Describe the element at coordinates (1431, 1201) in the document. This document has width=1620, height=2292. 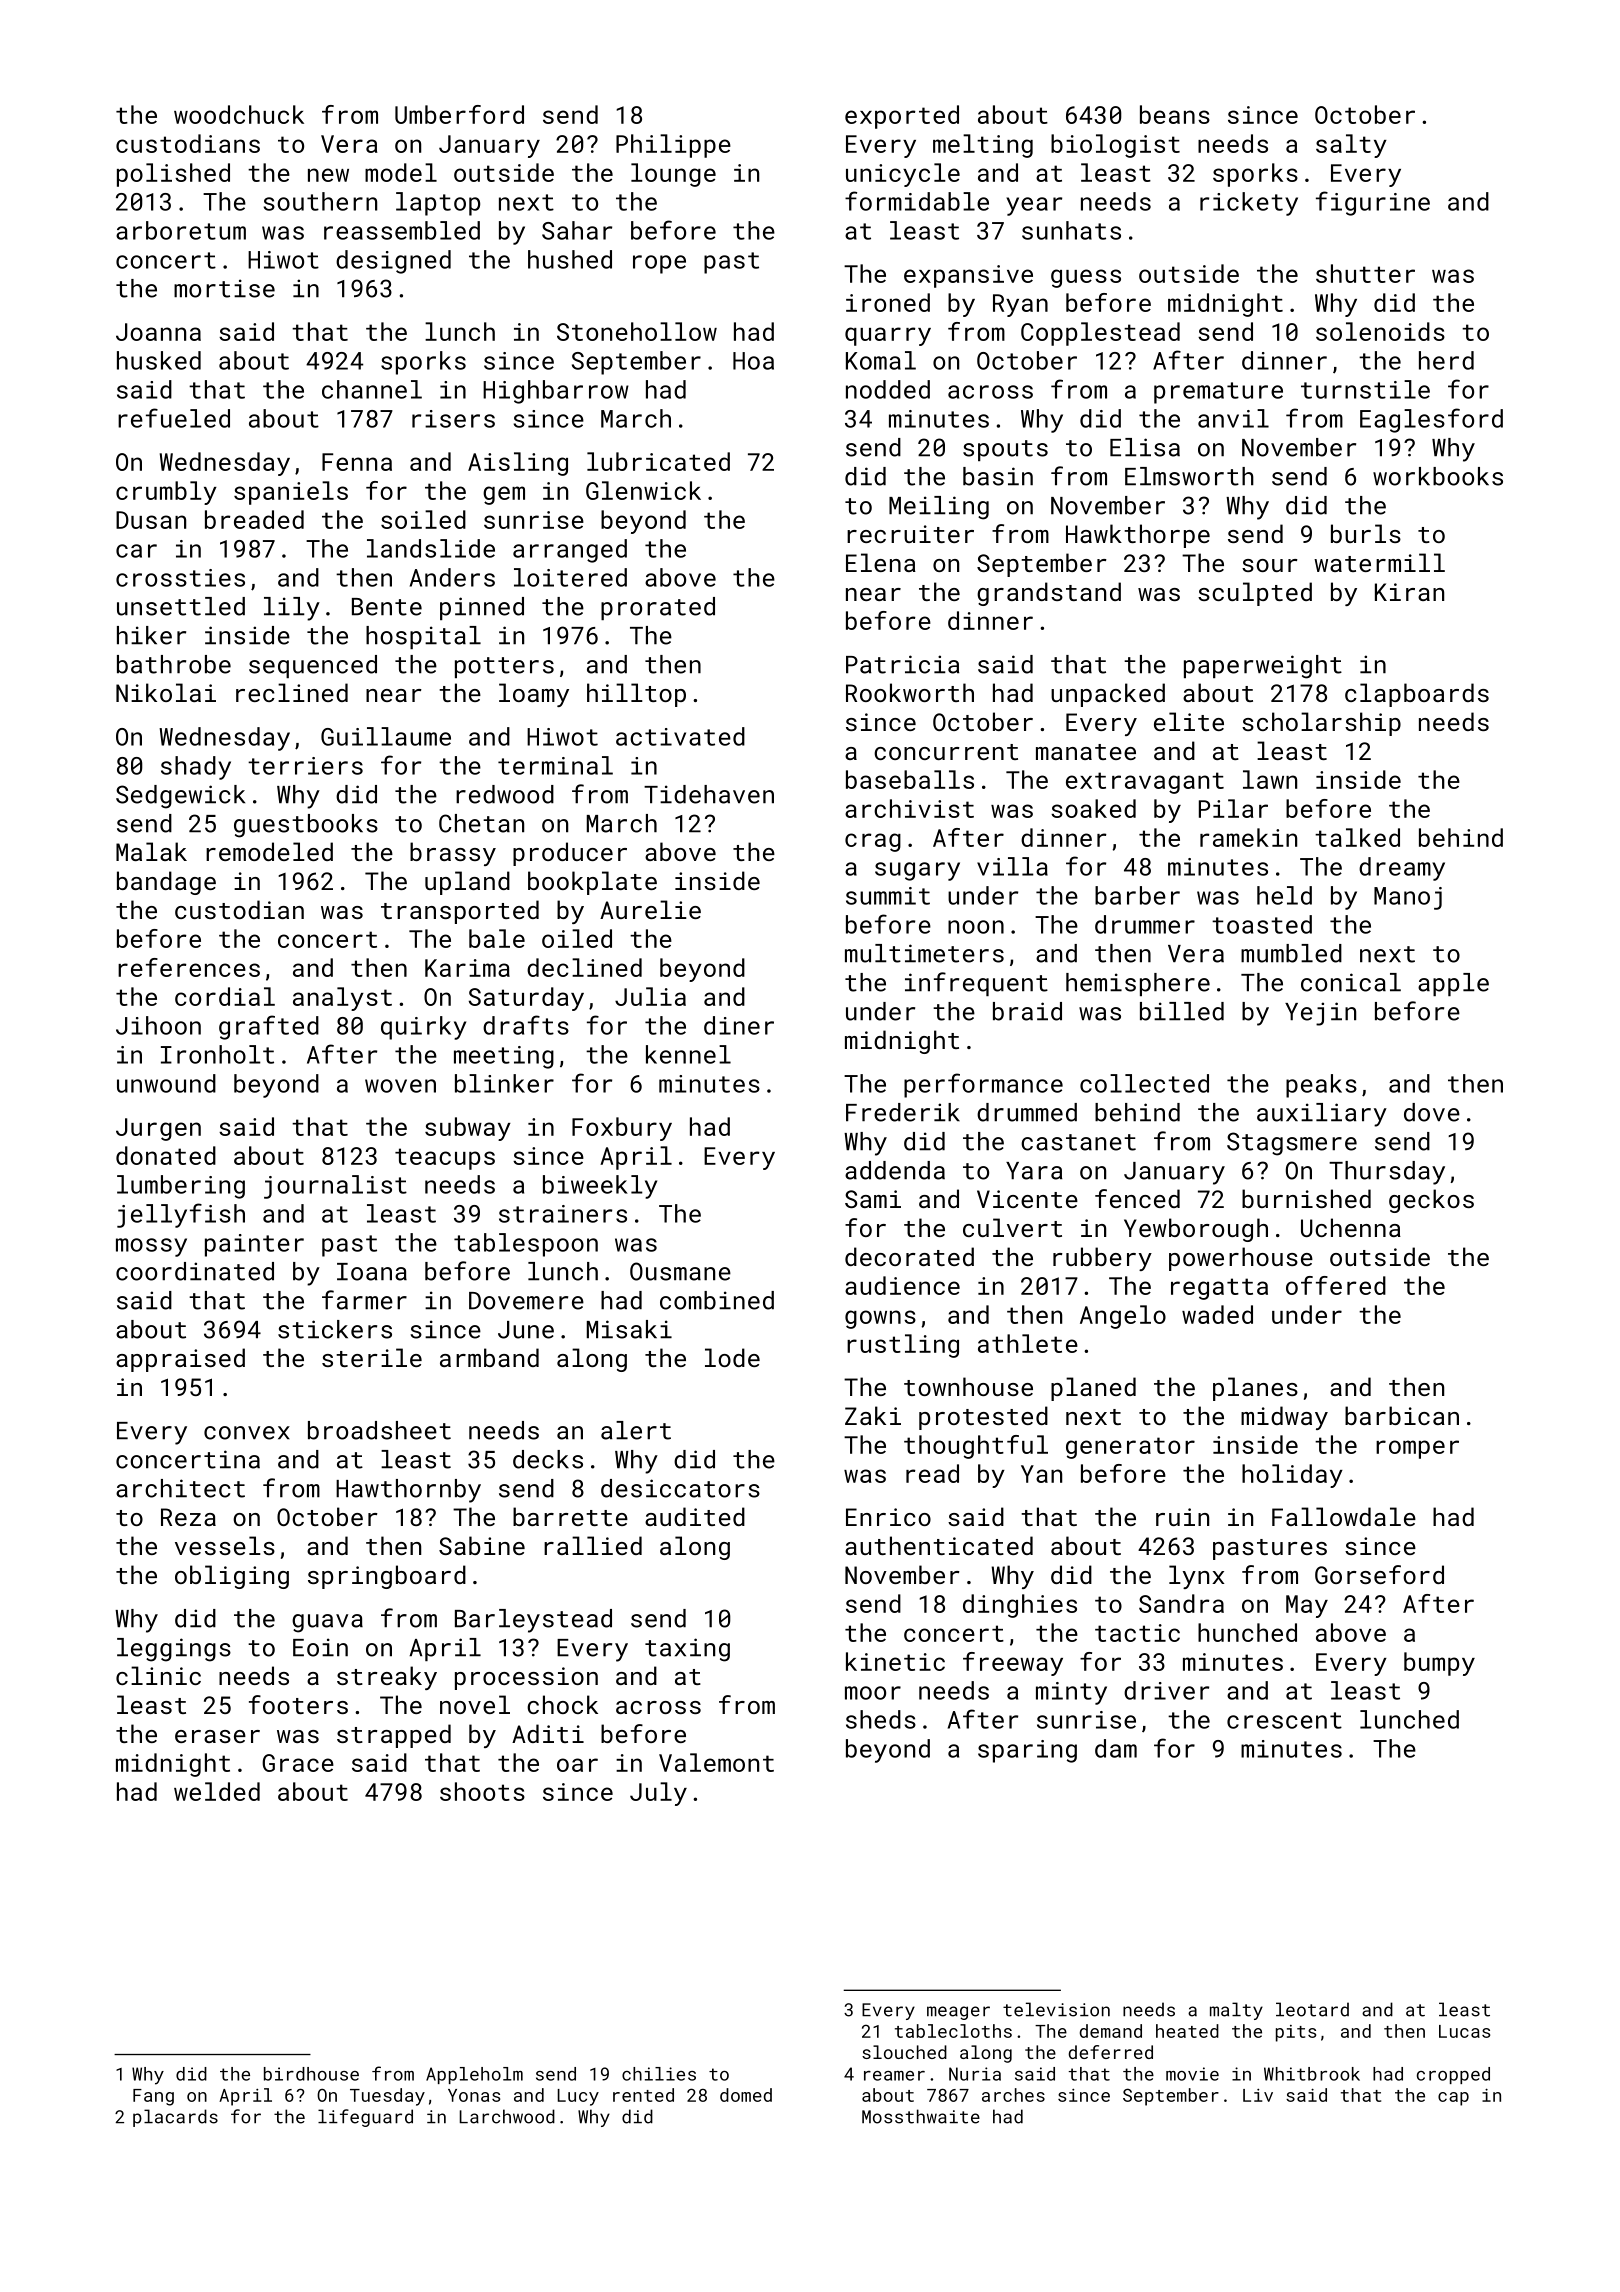
I see `geckos` at that location.
